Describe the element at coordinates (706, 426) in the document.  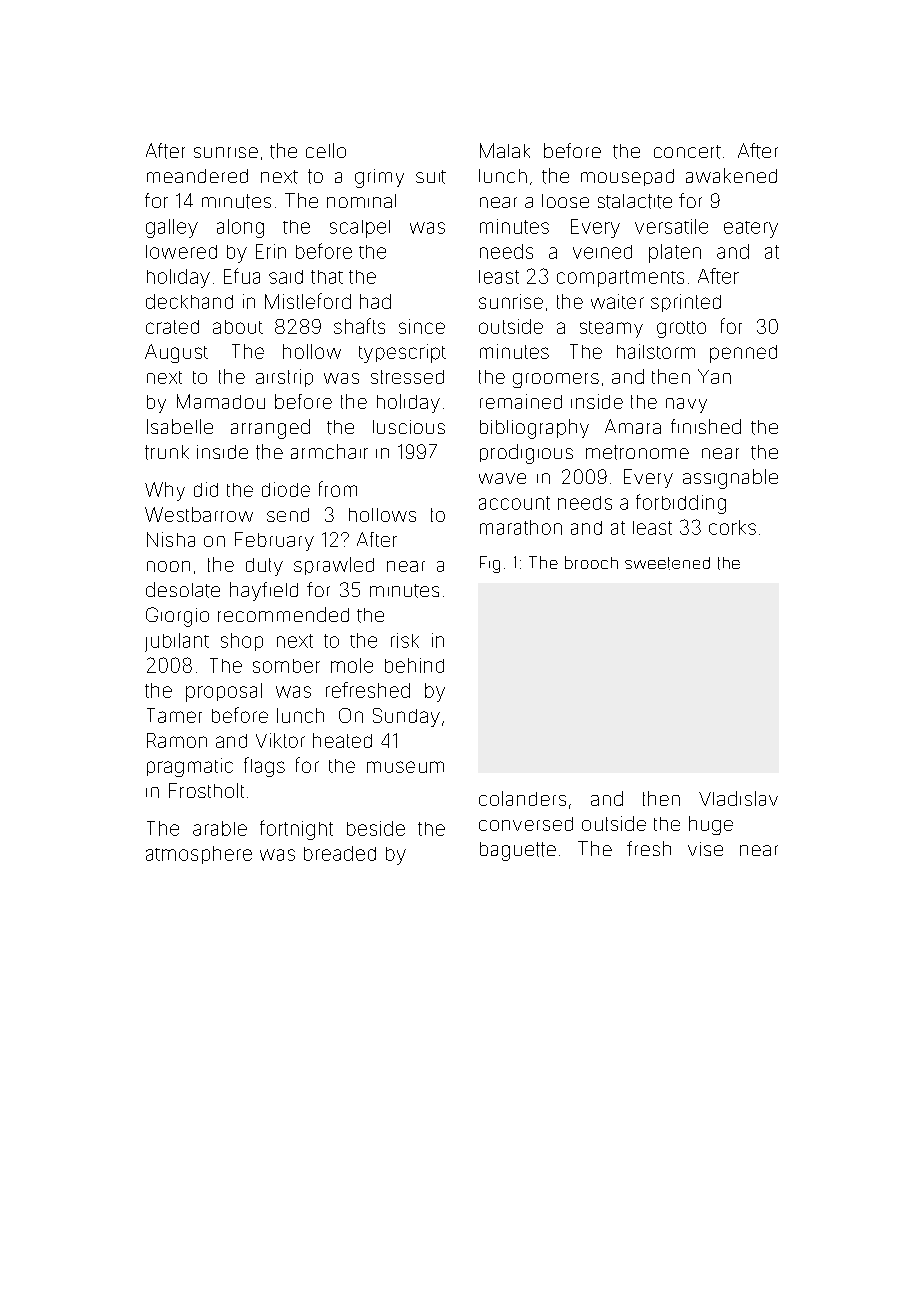
I see `finished` at that location.
